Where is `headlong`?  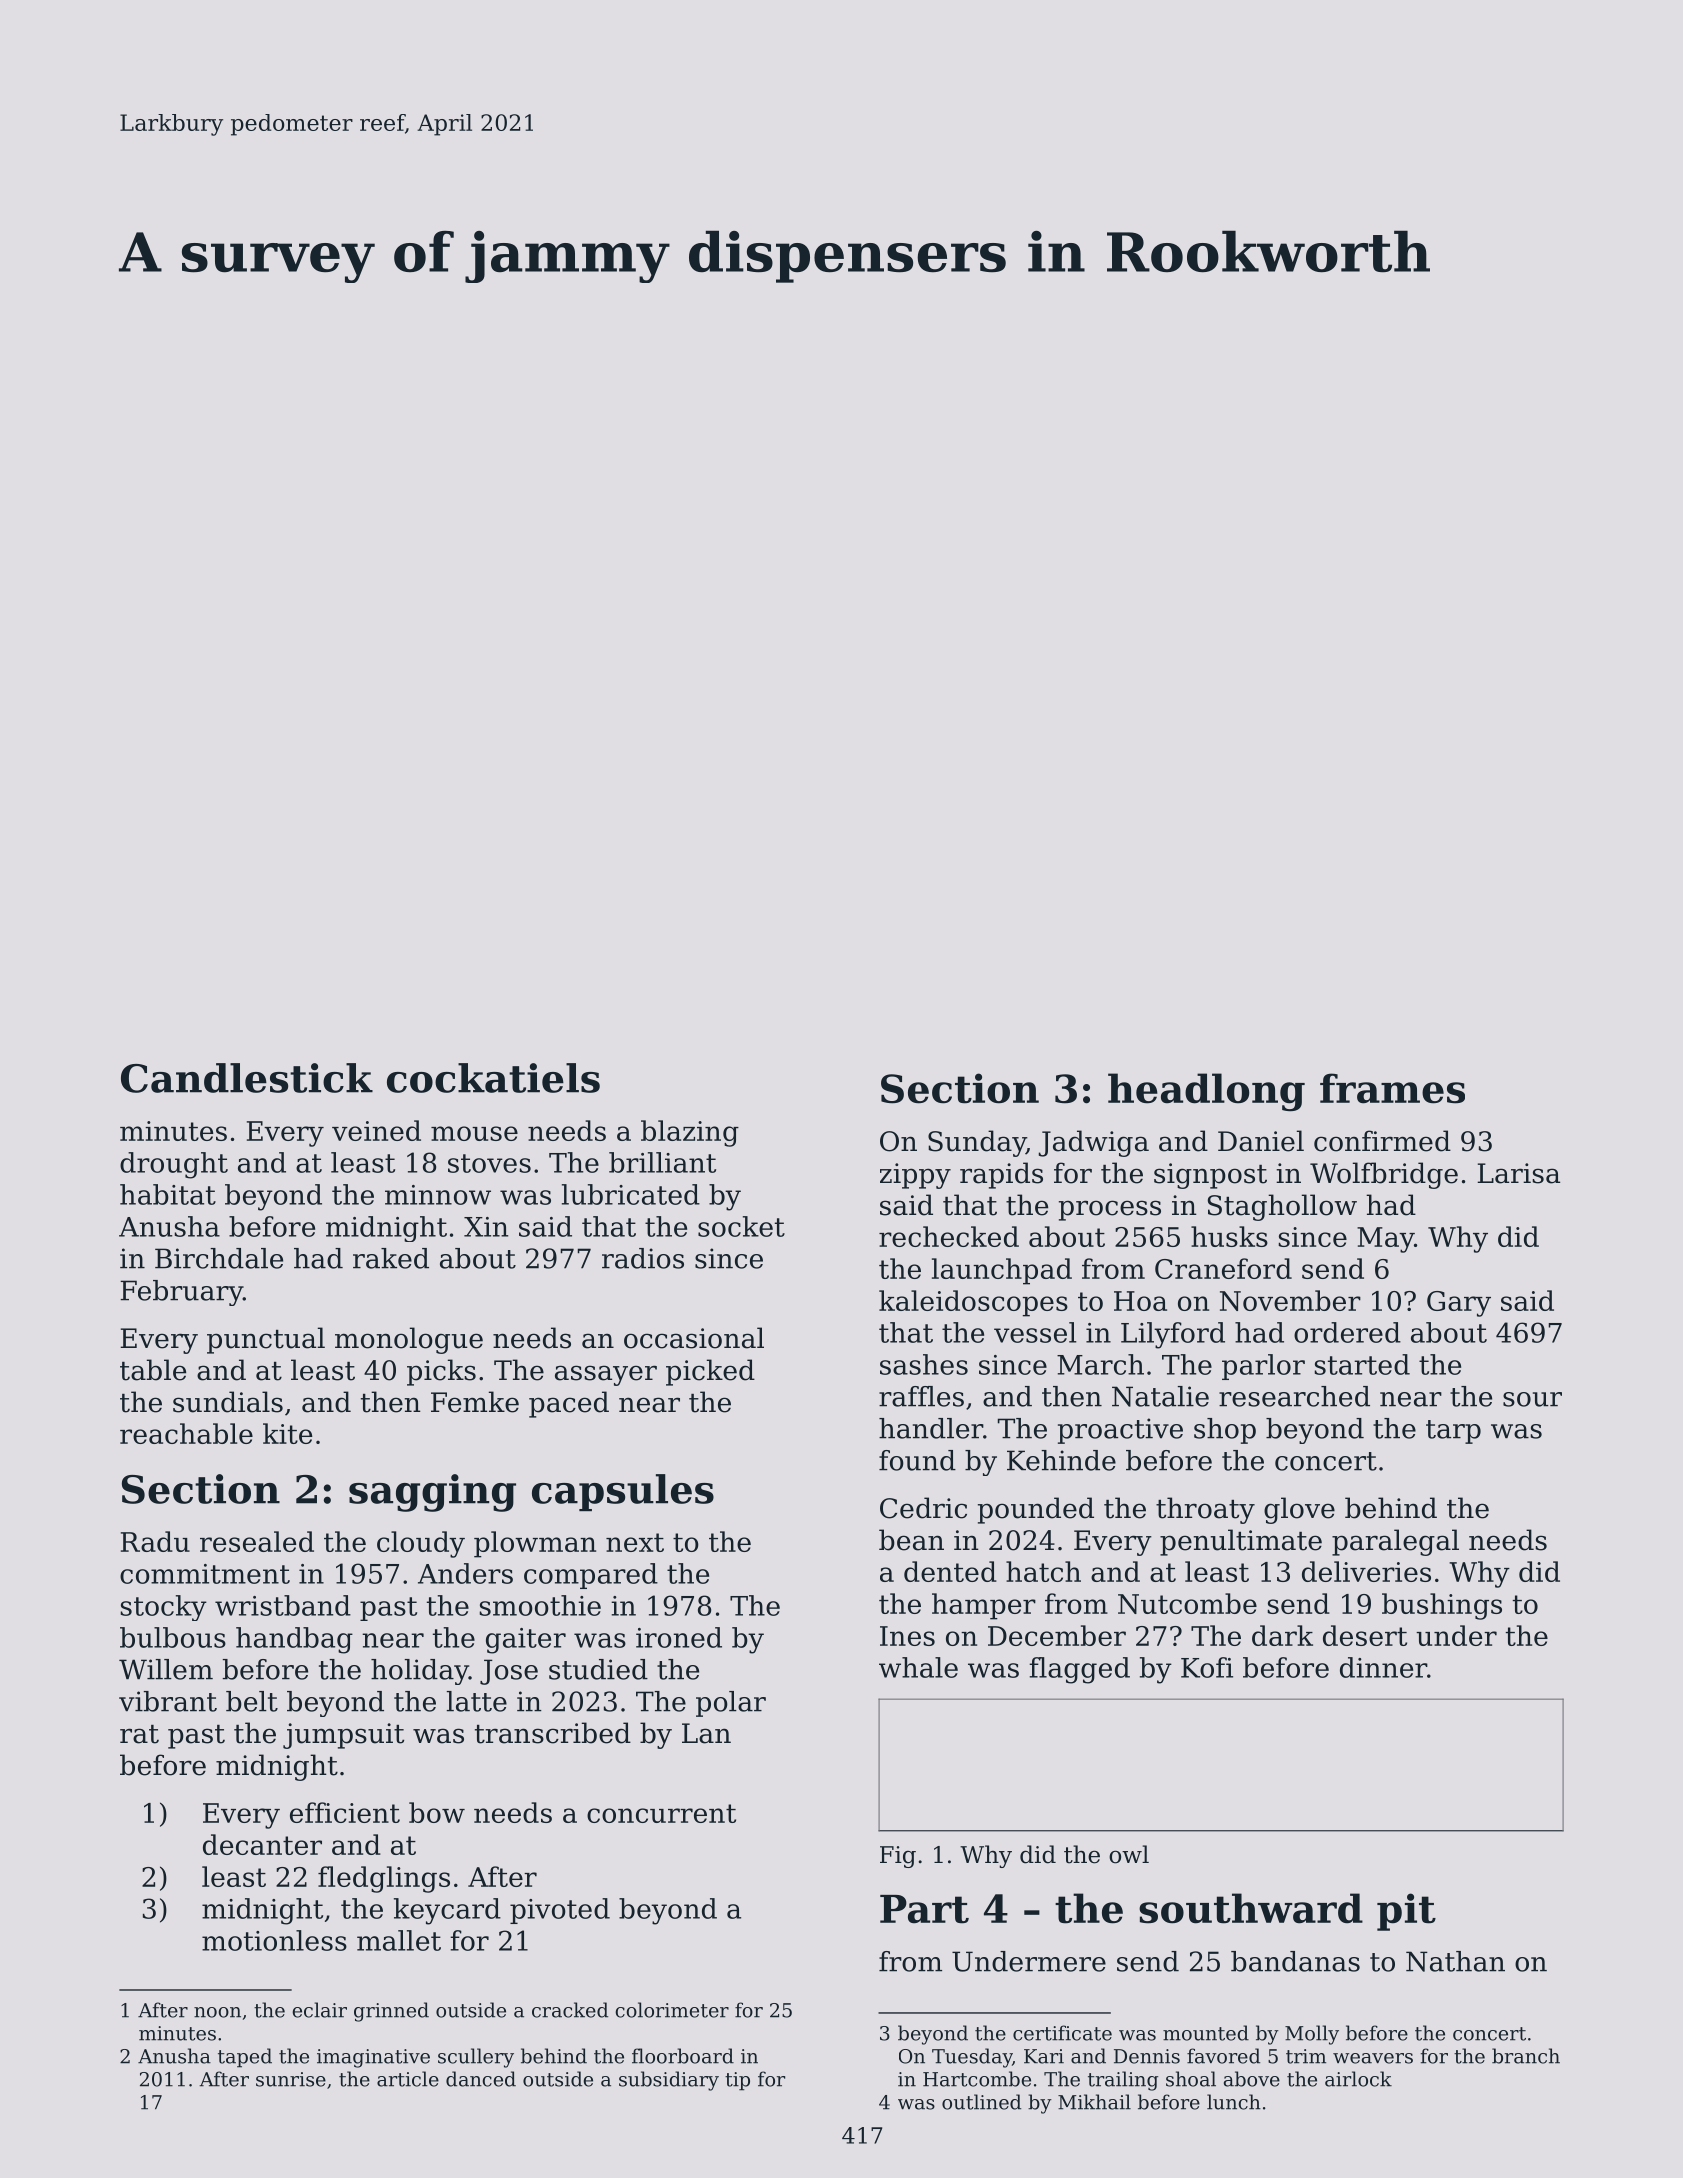 headlong is located at coordinates (1206, 1092).
